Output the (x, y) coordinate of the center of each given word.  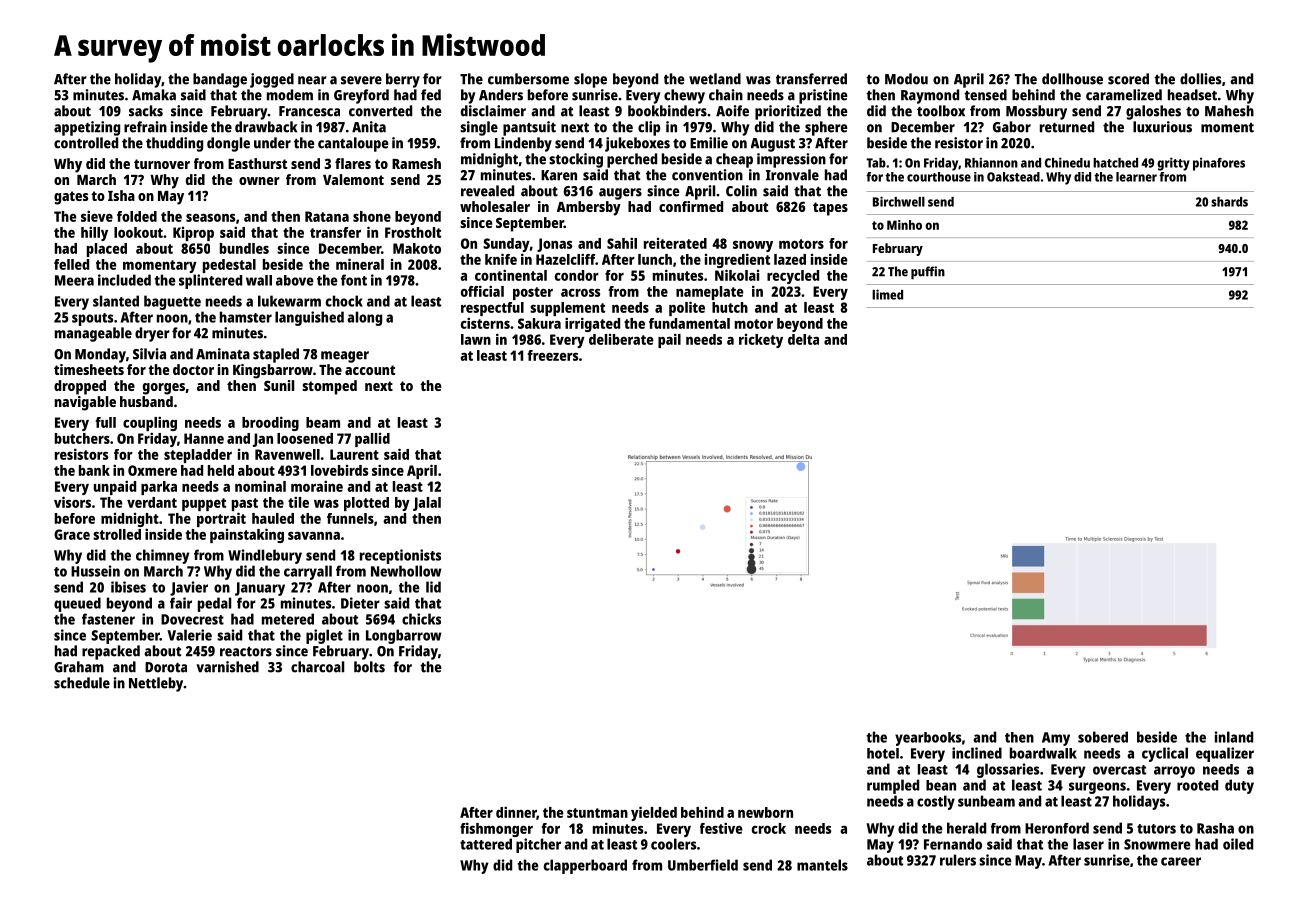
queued (77, 604)
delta (803, 339)
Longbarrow (403, 636)
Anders (501, 95)
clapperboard (585, 866)
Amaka (154, 95)
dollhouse (1072, 79)
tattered (486, 844)
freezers (552, 355)
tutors (1156, 829)
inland (1234, 737)
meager (345, 357)
